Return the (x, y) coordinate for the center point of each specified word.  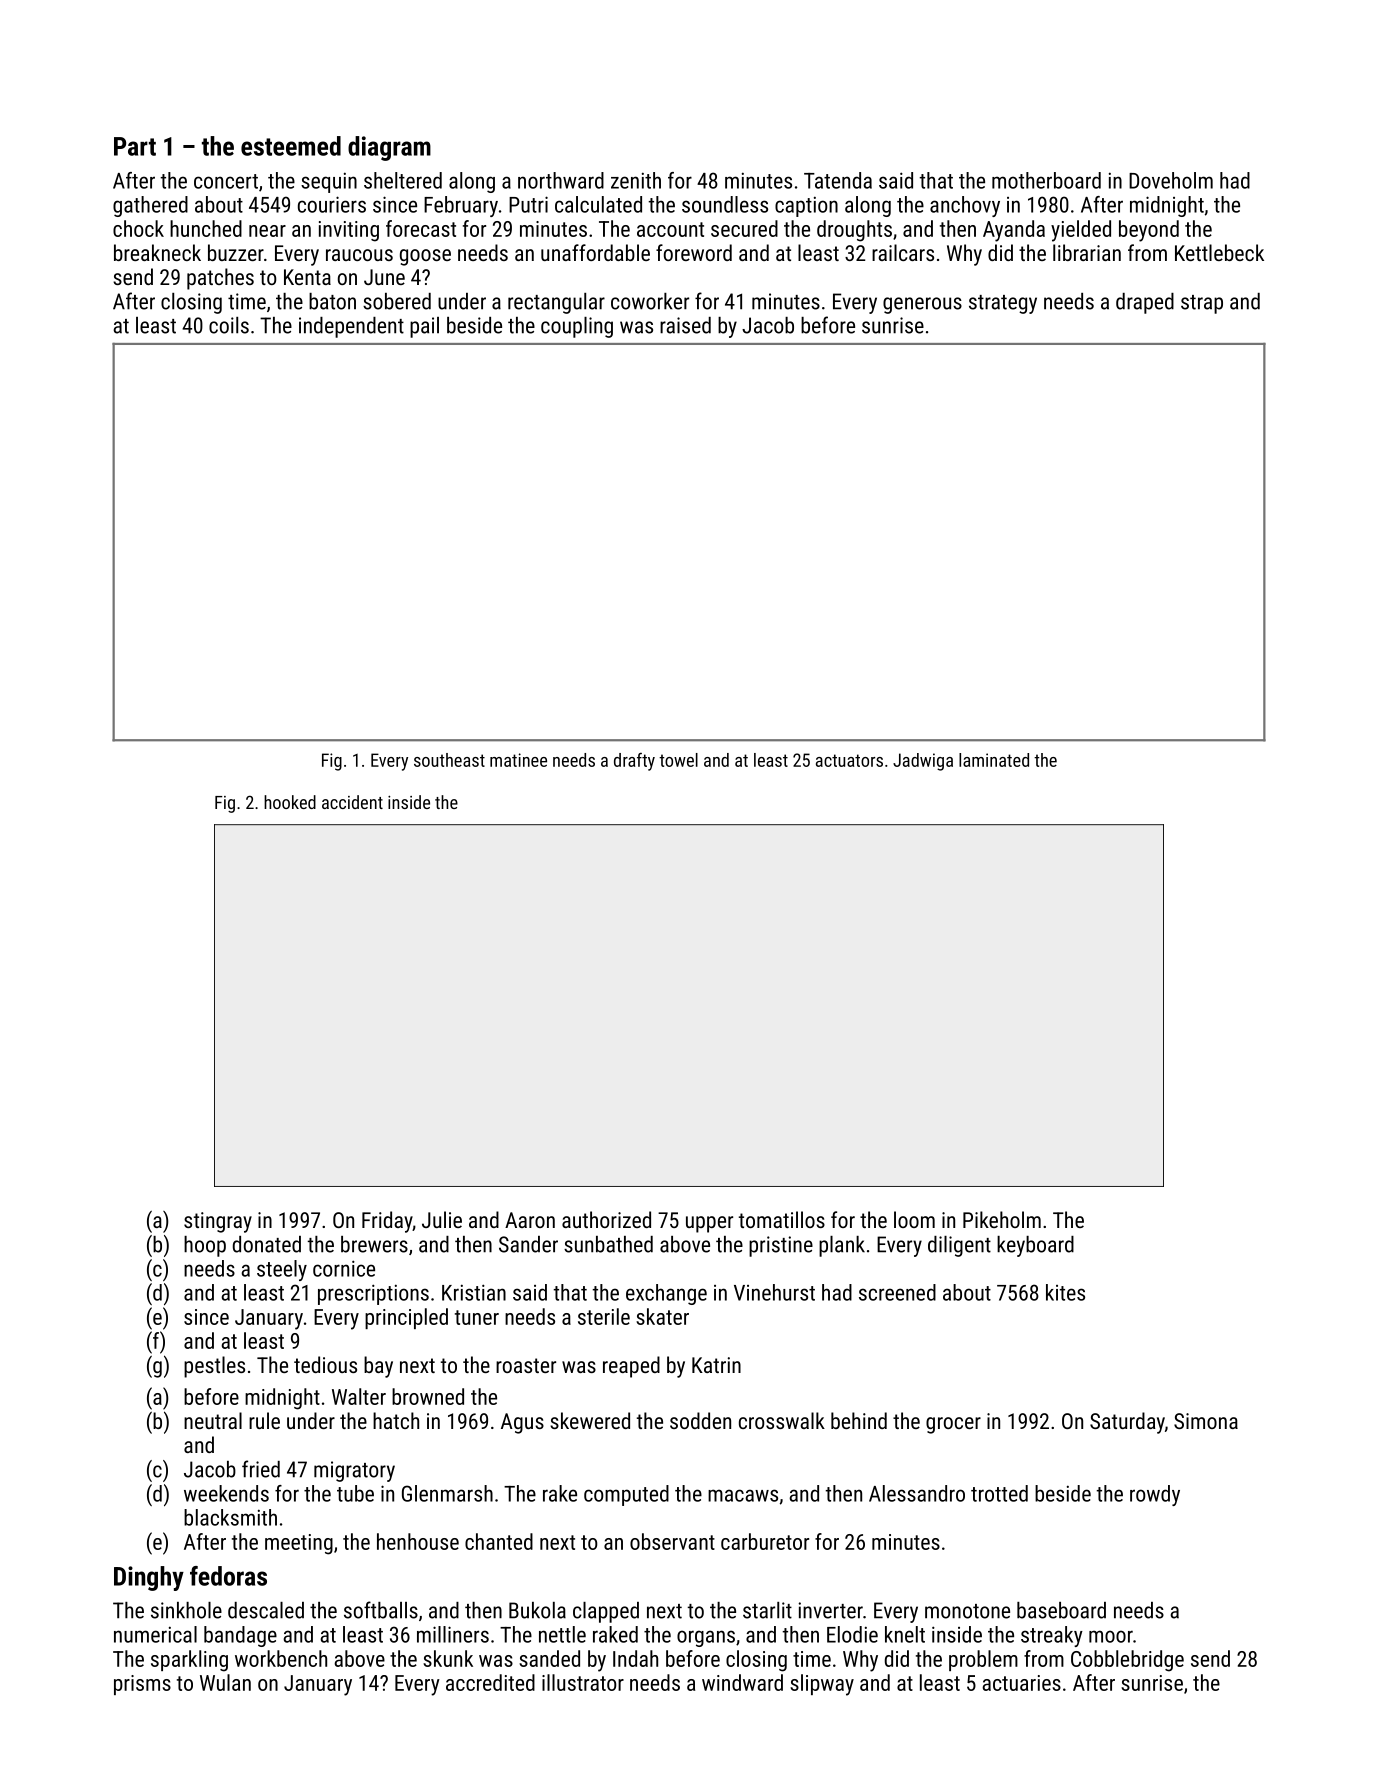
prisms (142, 1685)
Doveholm (1171, 180)
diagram (389, 148)
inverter (831, 1610)
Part (135, 146)
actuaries (1021, 1683)
